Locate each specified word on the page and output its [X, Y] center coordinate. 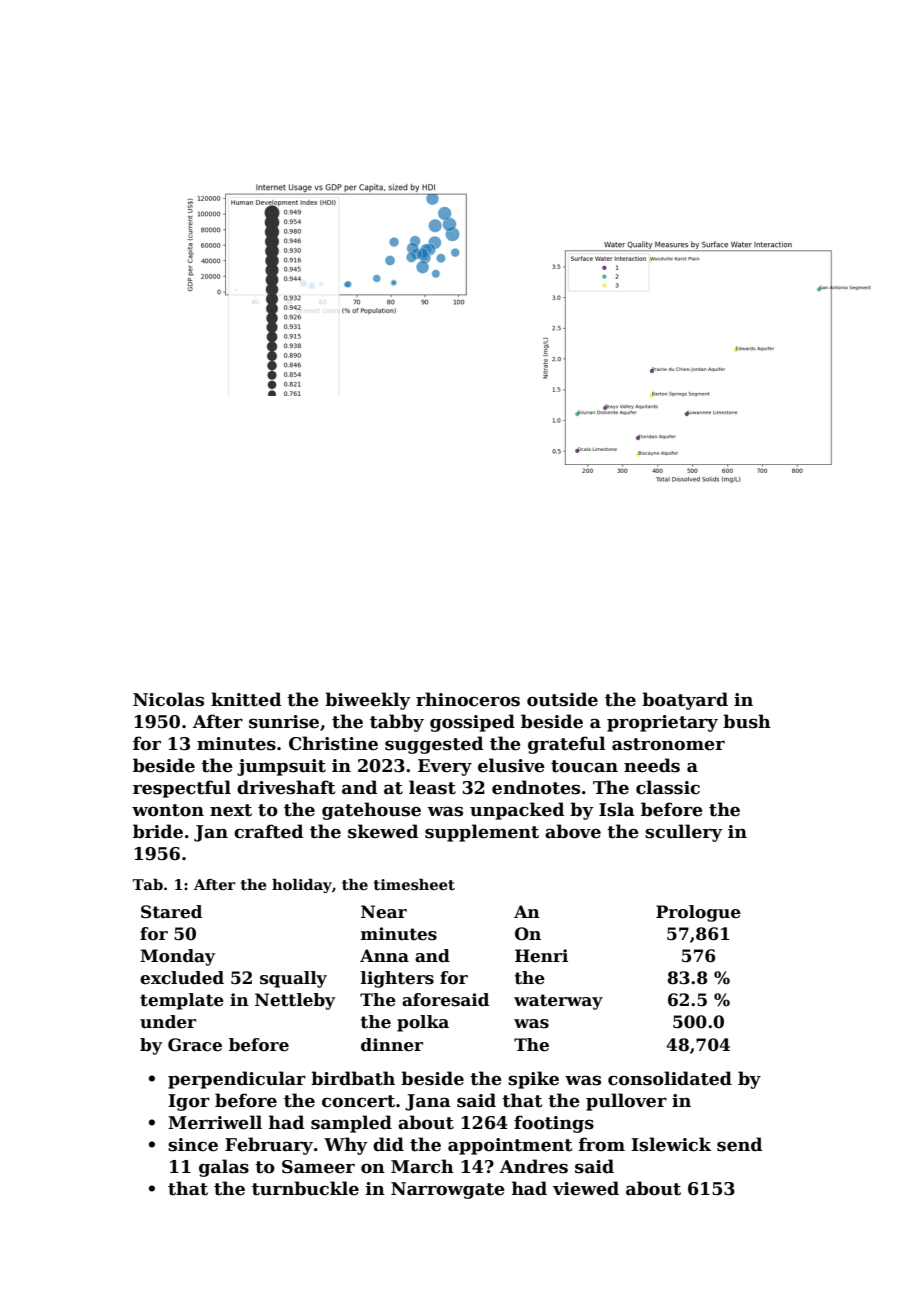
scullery [684, 833]
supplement [482, 833]
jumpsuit [281, 767]
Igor [189, 1102]
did [388, 1144]
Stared [171, 912]
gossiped [472, 723]
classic [668, 787]
